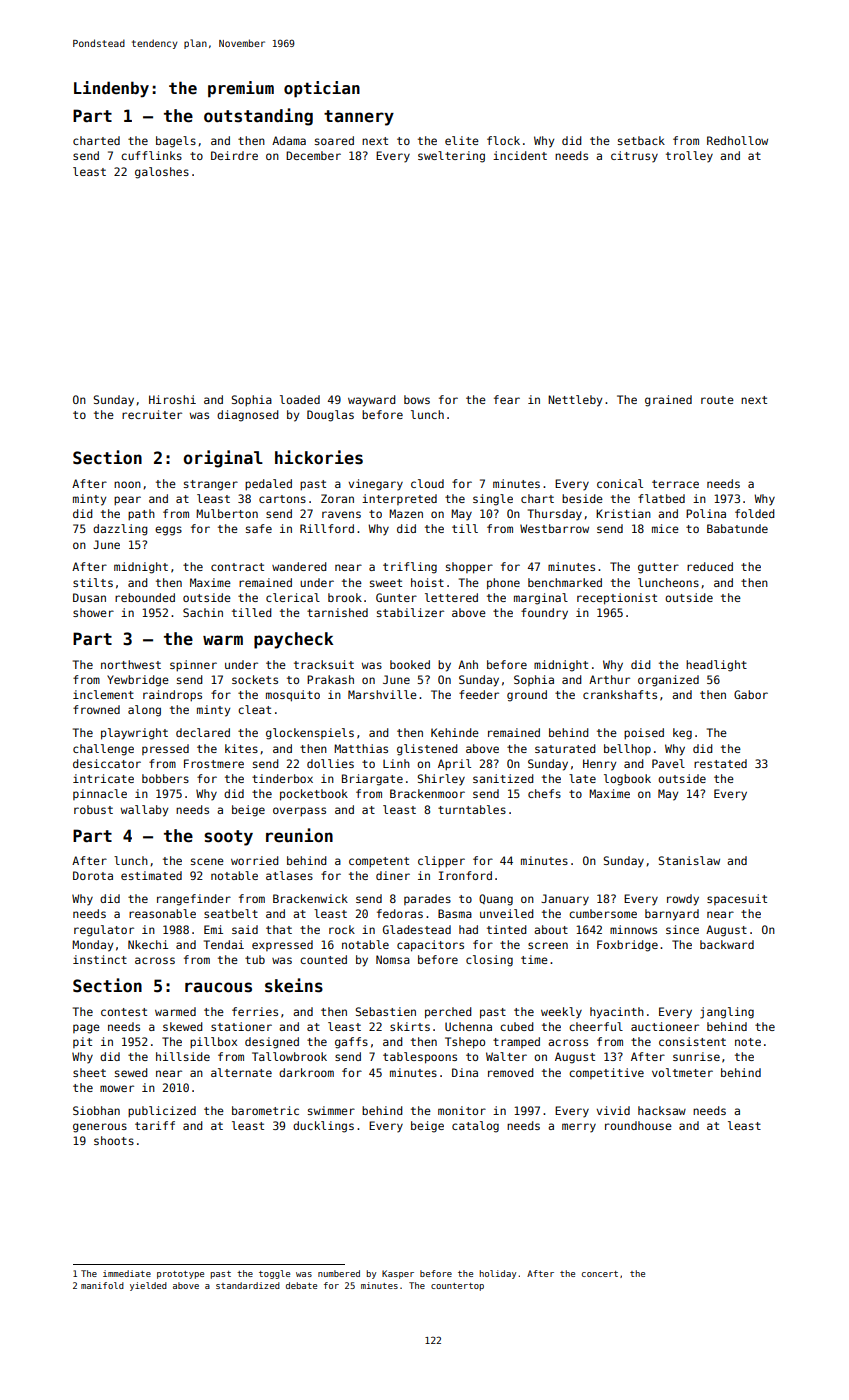 The image size is (849, 1400). What do you see at coordinates (162, 173) in the screenshot?
I see `galoshes` at bounding box center [162, 173].
